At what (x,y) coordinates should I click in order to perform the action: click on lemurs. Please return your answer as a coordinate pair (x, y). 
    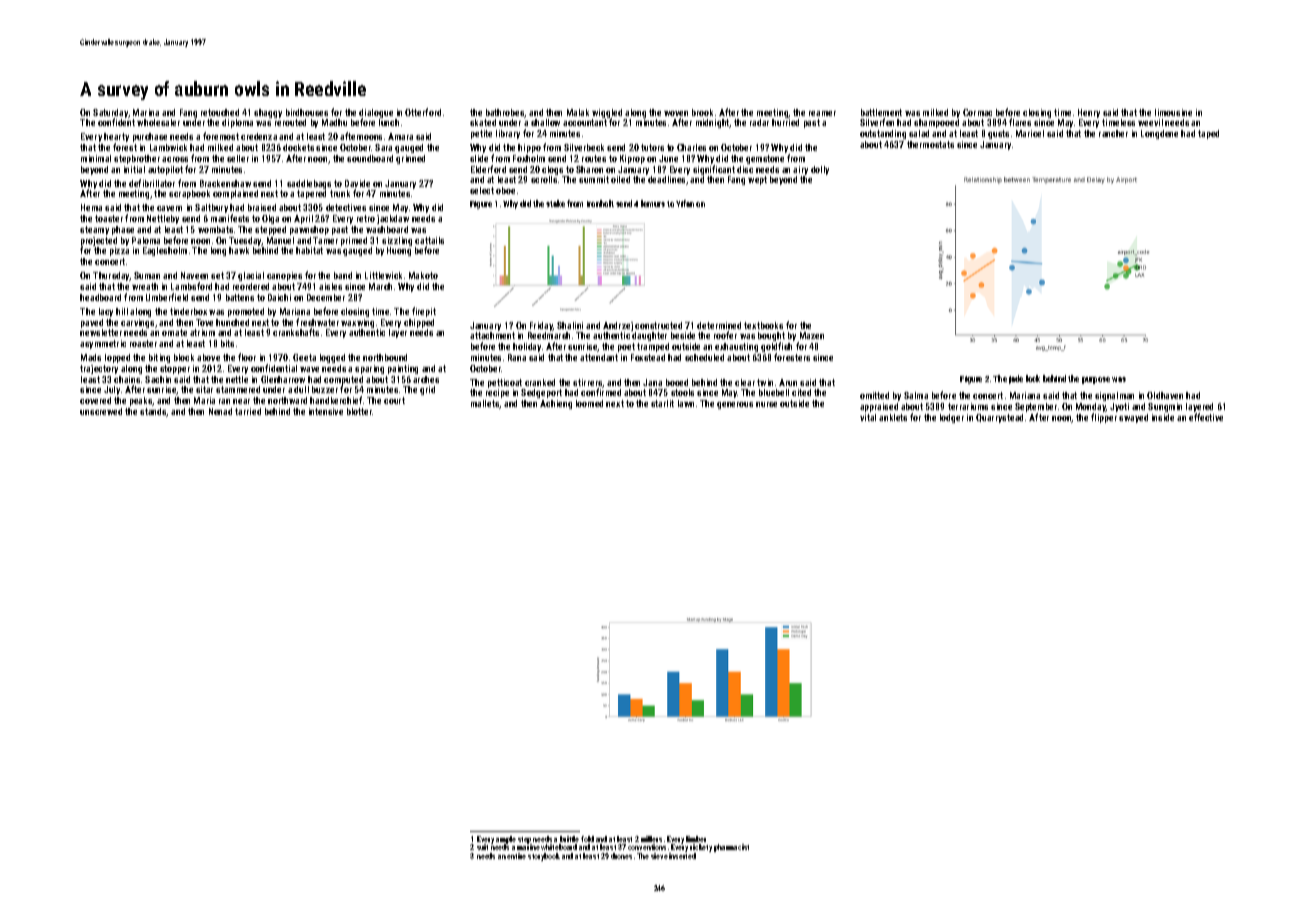
    Looking at the image, I should click on (653, 203).
